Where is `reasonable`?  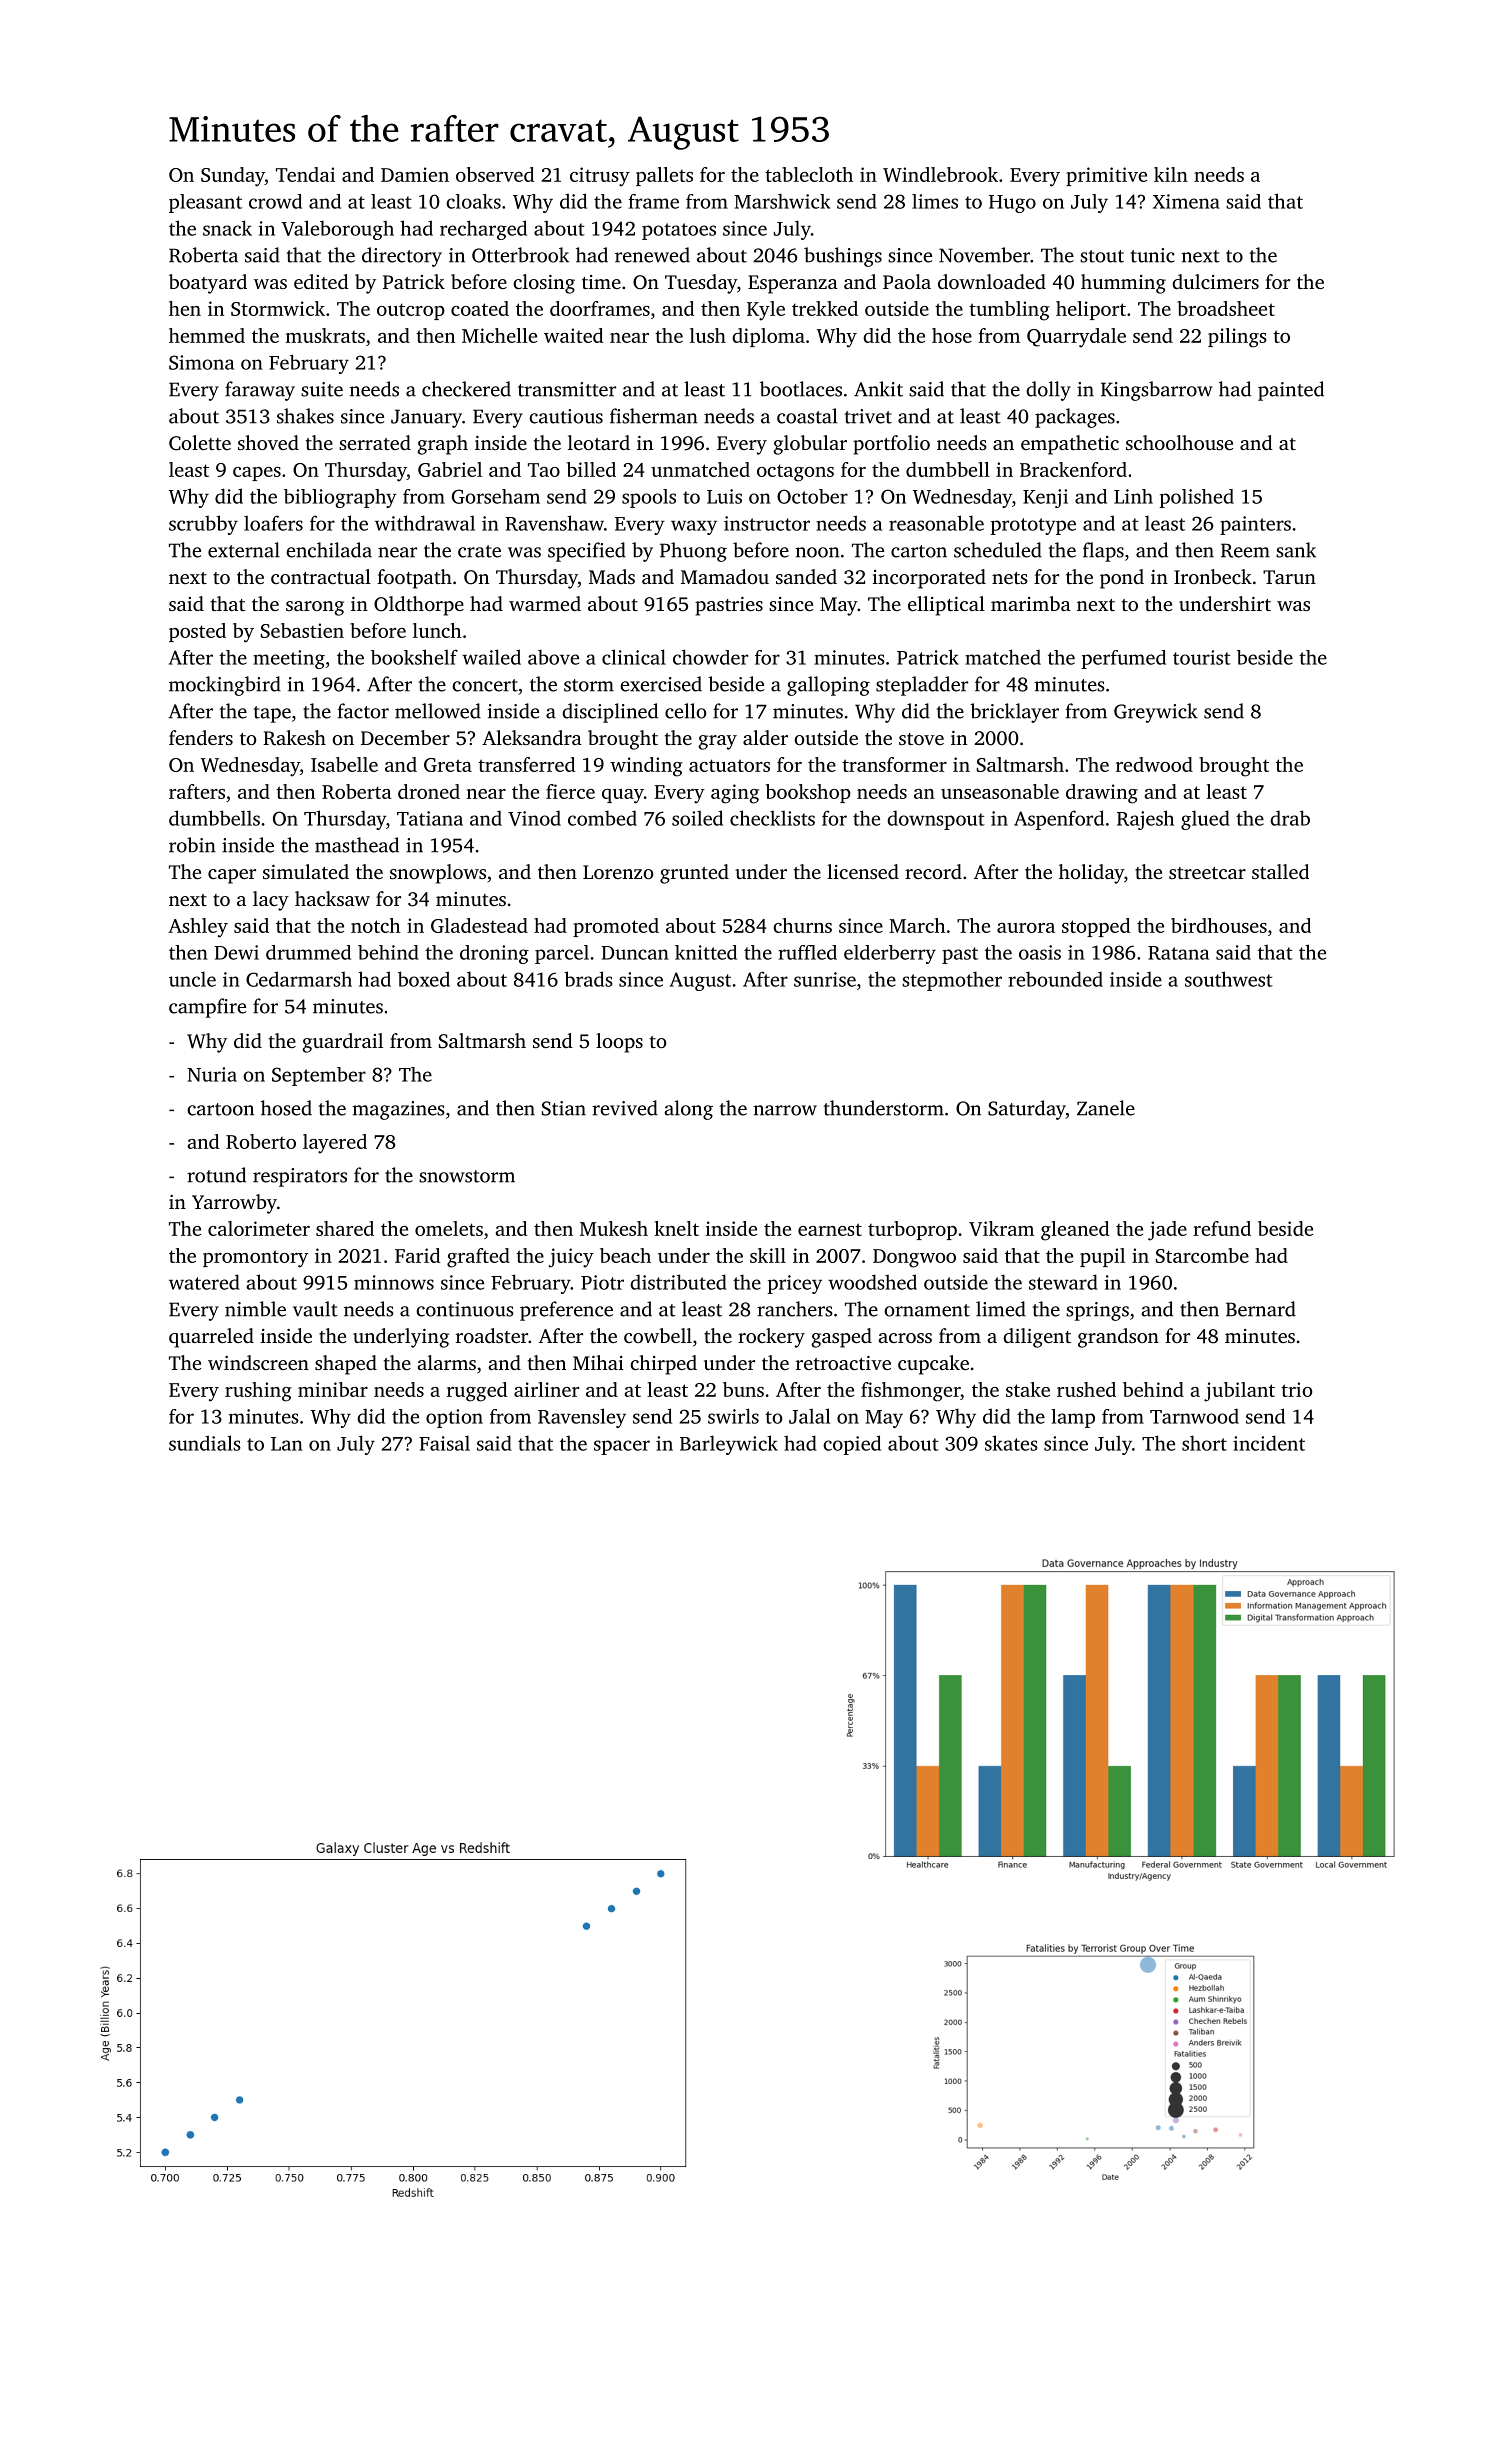
reasonable is located at coordinates (936, 523).
